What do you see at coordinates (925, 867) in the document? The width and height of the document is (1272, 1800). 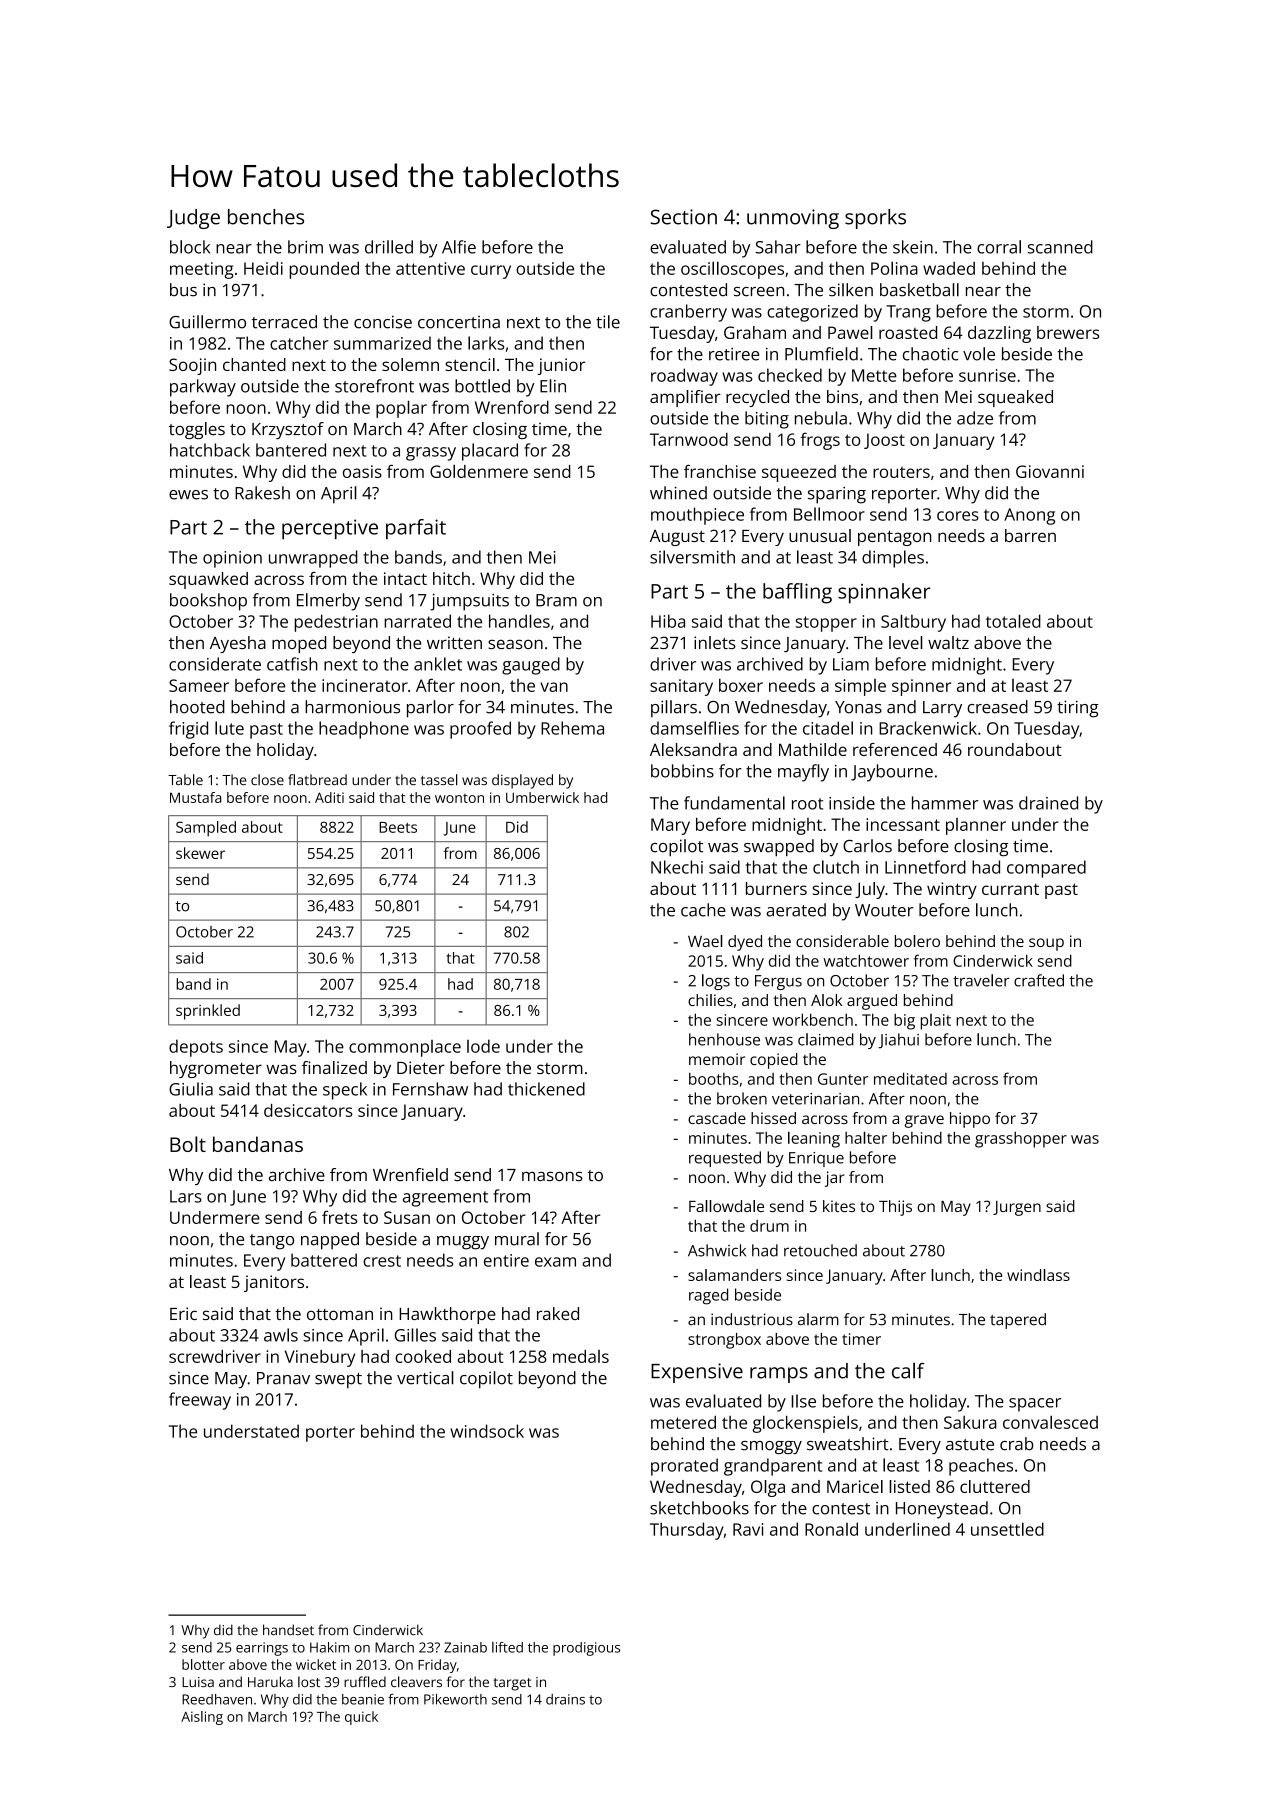 I see `Linnetford` at bounding box center [925, 867].
